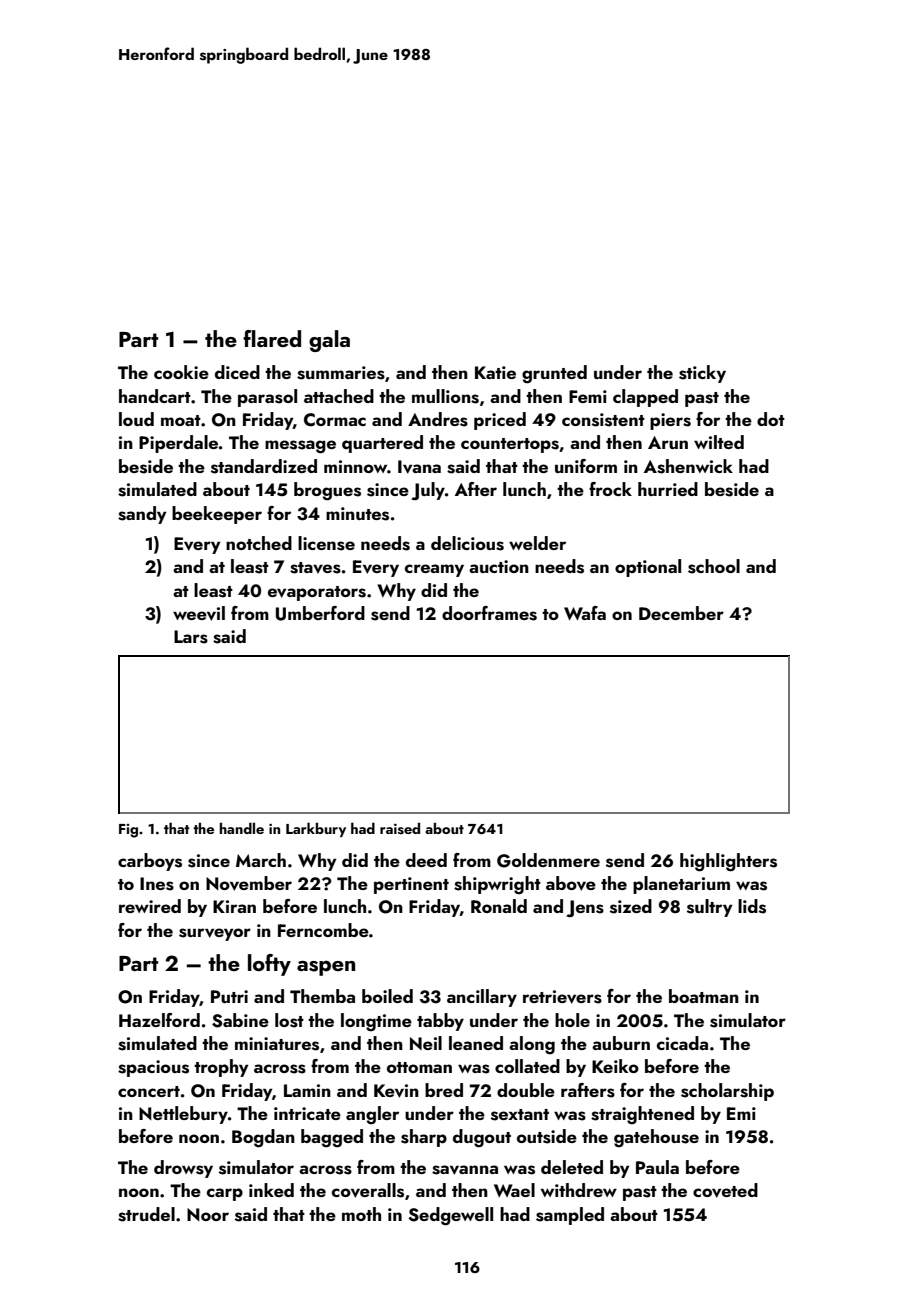 The width and height of the document is (908, 1316). What do you see at coordinates (150, 862) in the document?
I see `carboys` at bounding box center [150, 862].
